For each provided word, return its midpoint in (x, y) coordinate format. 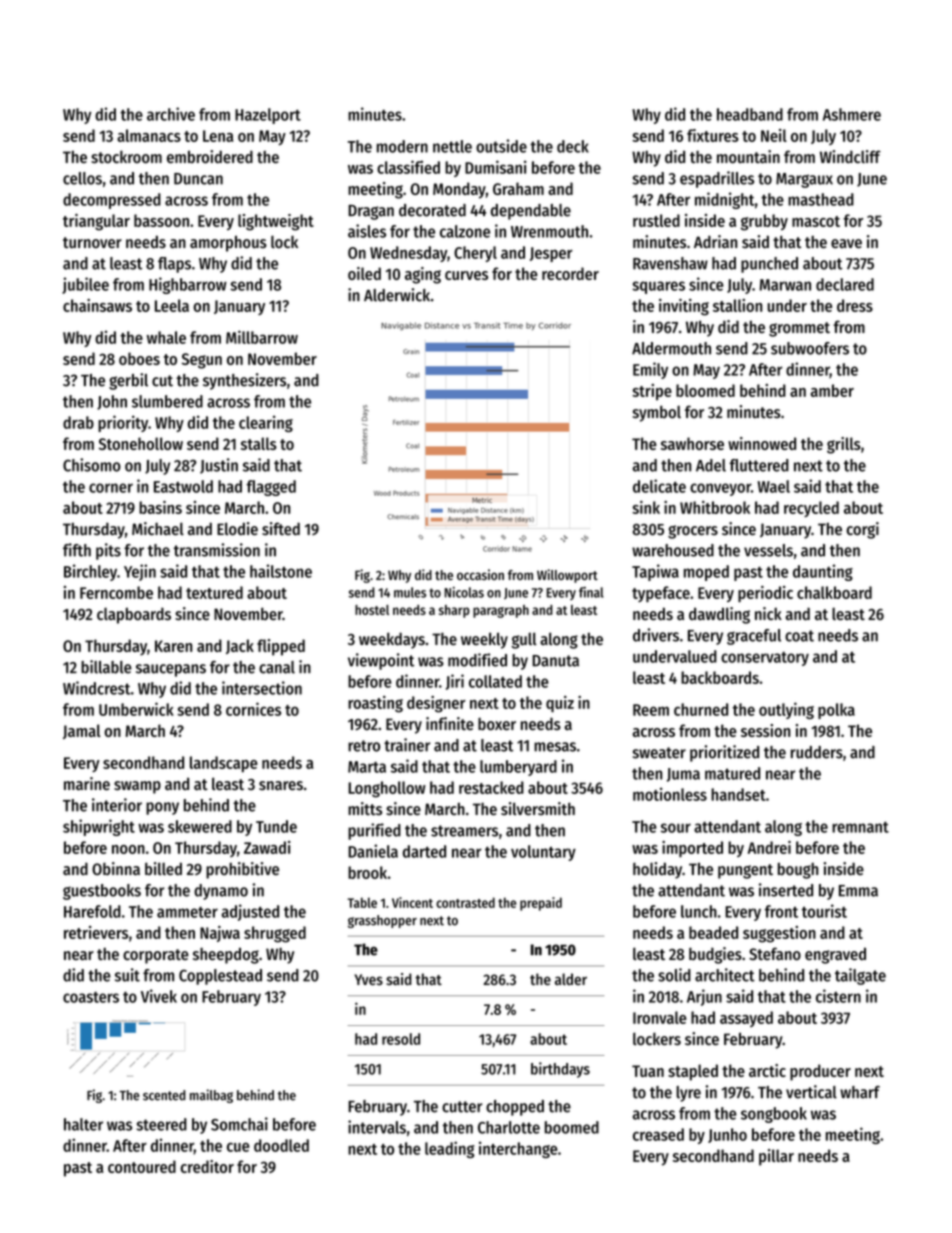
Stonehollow (141, 443)
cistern (838, 996)
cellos (82, 178)
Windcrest (97, 688)
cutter (462, 1107)
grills (844, 445)
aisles (367, 231)
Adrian (715, 242)
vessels (768, 550)
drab (78, 422)
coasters (91, 997)
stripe (652, 392)
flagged (271, 488)
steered (161, 1124)
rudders (817, 752)
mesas (555, 747)
